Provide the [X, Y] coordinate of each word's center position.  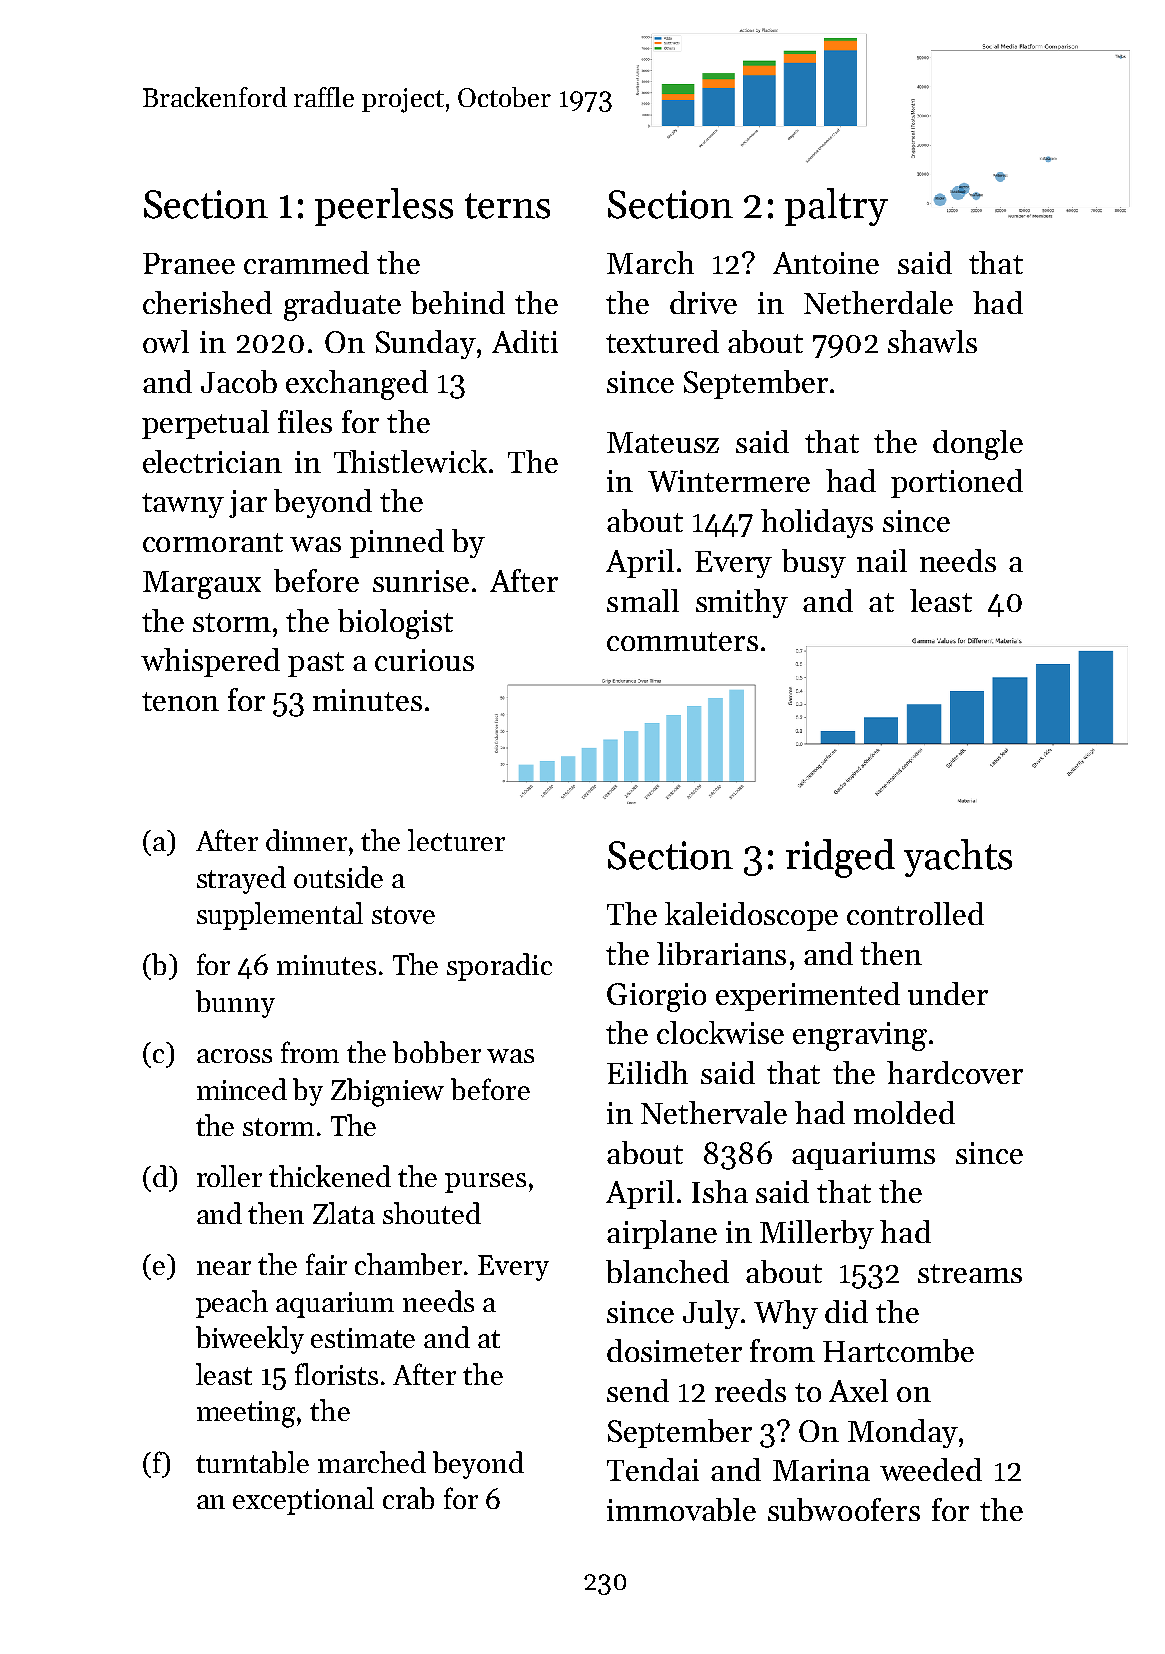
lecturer [456, 840]
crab [408, 1498]
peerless [384, 207]
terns [507, 206]
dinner [306, 840]
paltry [836, 207]
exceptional [303, 1501]
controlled [915, 913]
